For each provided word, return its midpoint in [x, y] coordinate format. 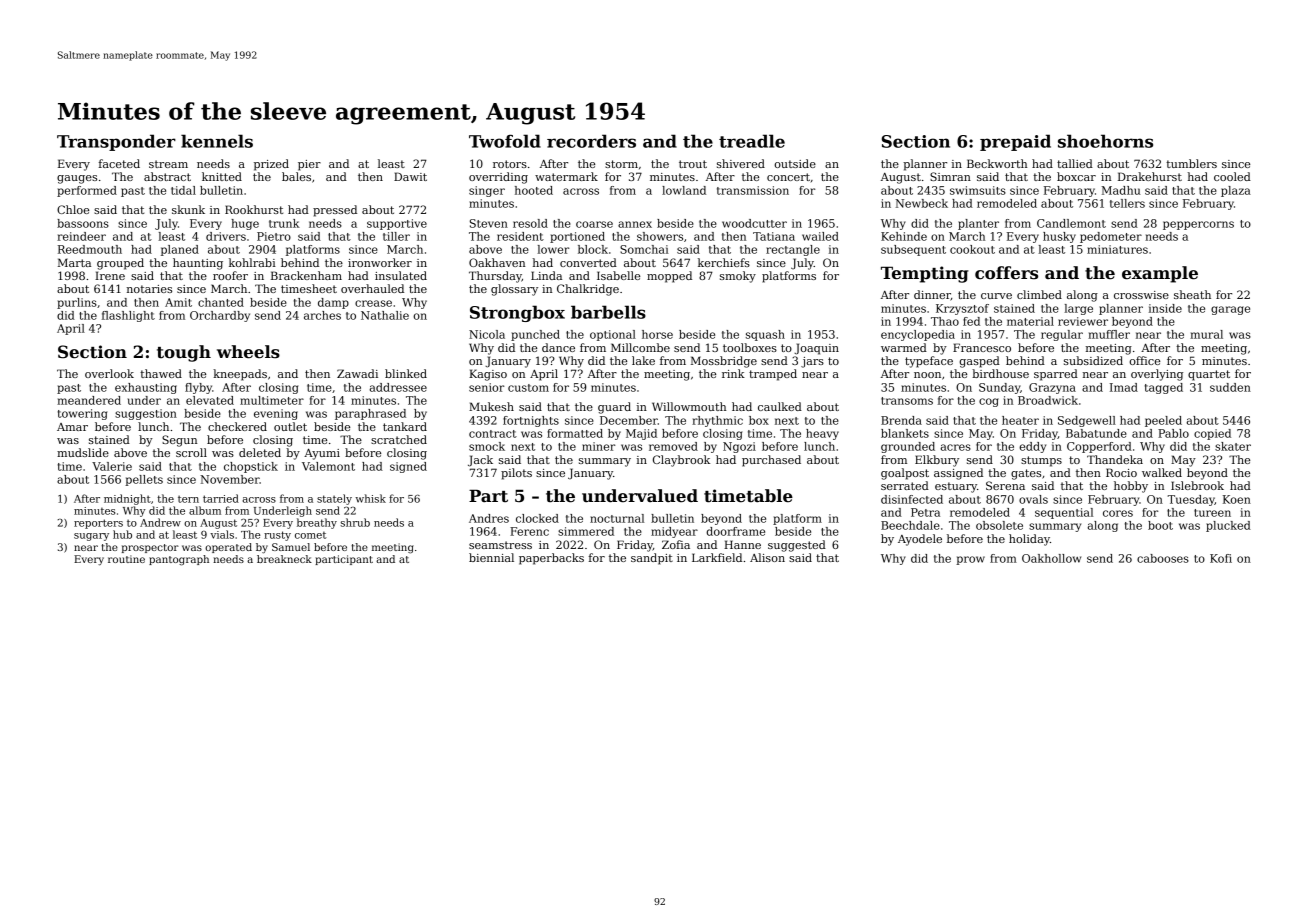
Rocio [1121, 472]
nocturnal [617, 518]
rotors [510, 164]
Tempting [925, 274]
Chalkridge [588, 290]
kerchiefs [724, 262]
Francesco [982, 347]
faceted [119, 163]
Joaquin [816, 349]
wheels [248, 352]
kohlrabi [252, 262]
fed [971, 321]
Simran [950, 176]
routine [126, 559]
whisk [370, 498]
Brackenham [306, 275]
